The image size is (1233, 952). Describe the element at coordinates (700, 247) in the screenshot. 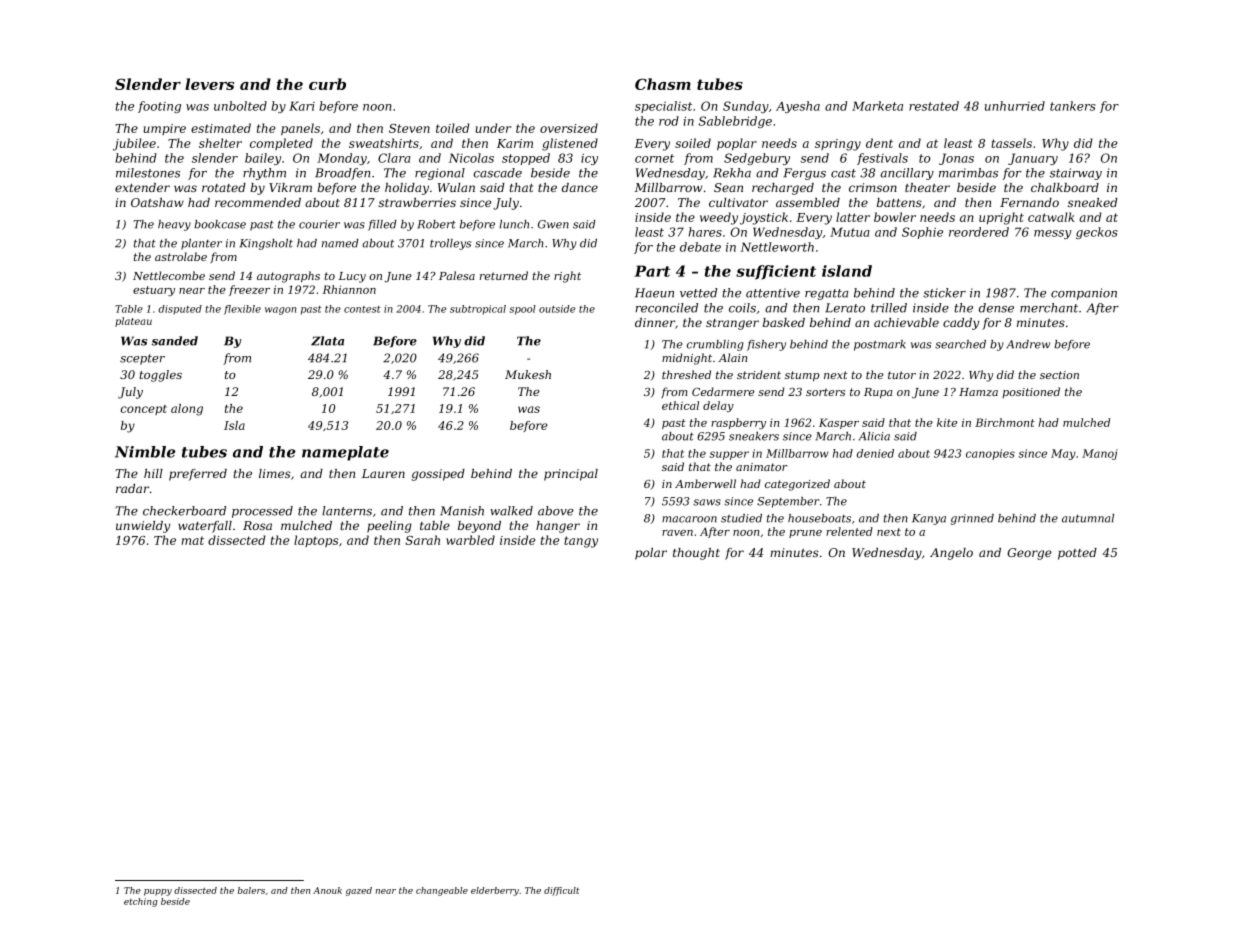

I see `debate` at that location.
